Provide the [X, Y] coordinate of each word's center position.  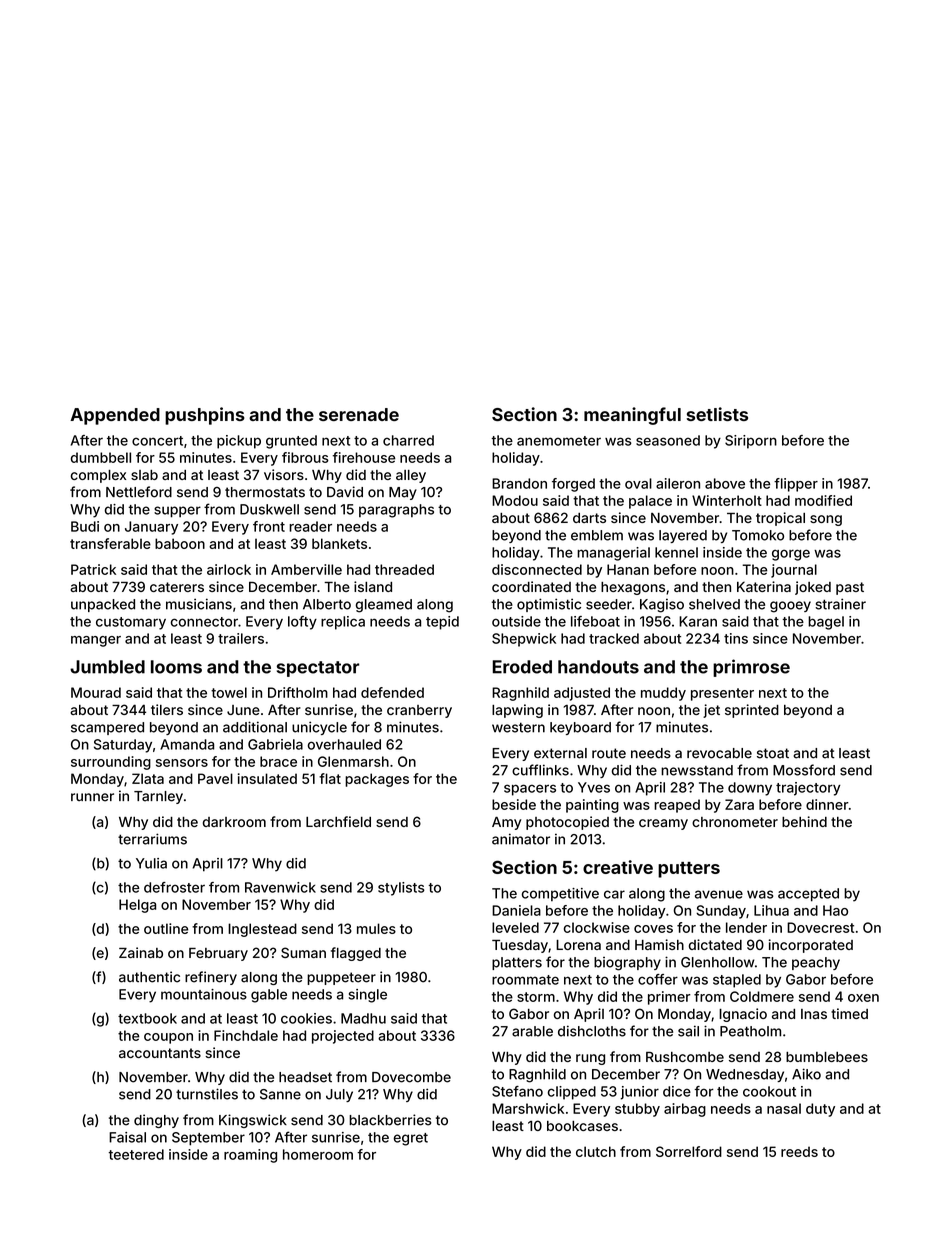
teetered [136, 1154]
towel [229, 692]
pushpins [205, 416]
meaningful [632, 416]
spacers [530, 790]
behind [804, 821]
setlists [717, 414]
